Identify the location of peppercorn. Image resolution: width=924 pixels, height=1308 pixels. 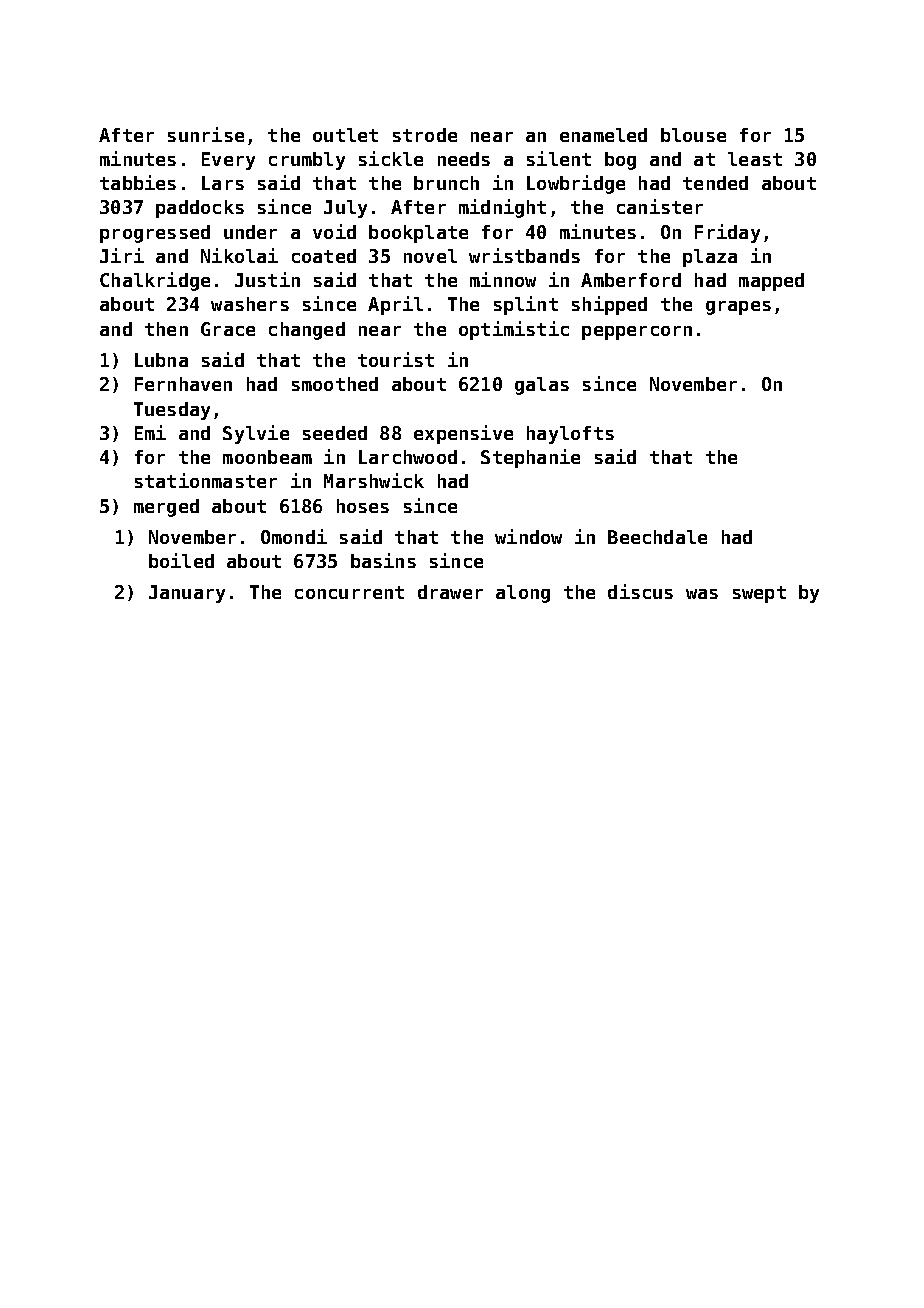
(637, 333).
